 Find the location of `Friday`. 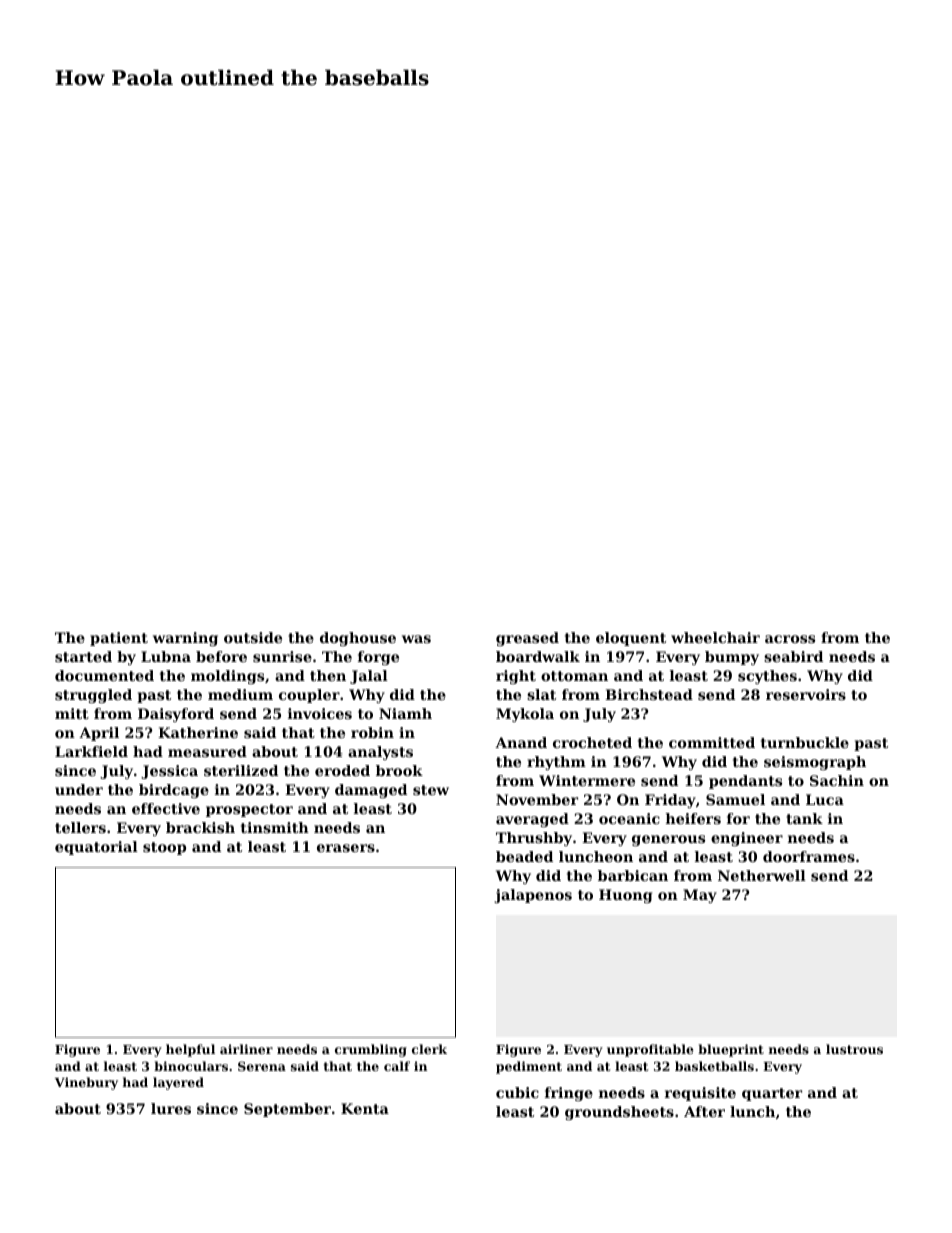

Friday is located at coordinates (670, 801).
